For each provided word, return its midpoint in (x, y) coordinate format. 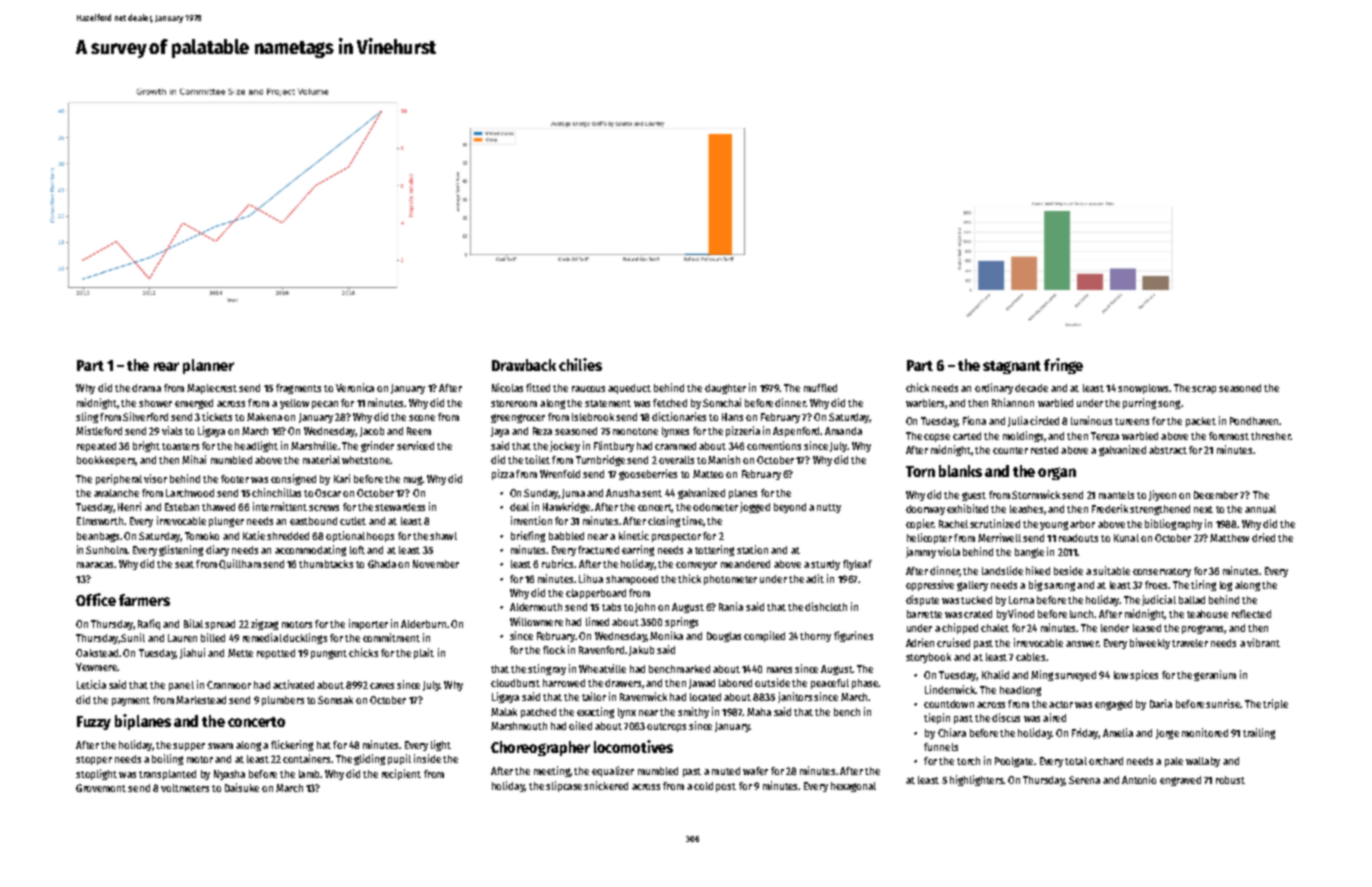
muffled (820, 388)
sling (87, 417)
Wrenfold (560, 474)
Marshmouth (519, 726)
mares (779, 670)
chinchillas (276, 492)
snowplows (1143, 389)
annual (1260, 509)
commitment (391, 637)
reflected (1251, 614)
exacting (595, 712)
